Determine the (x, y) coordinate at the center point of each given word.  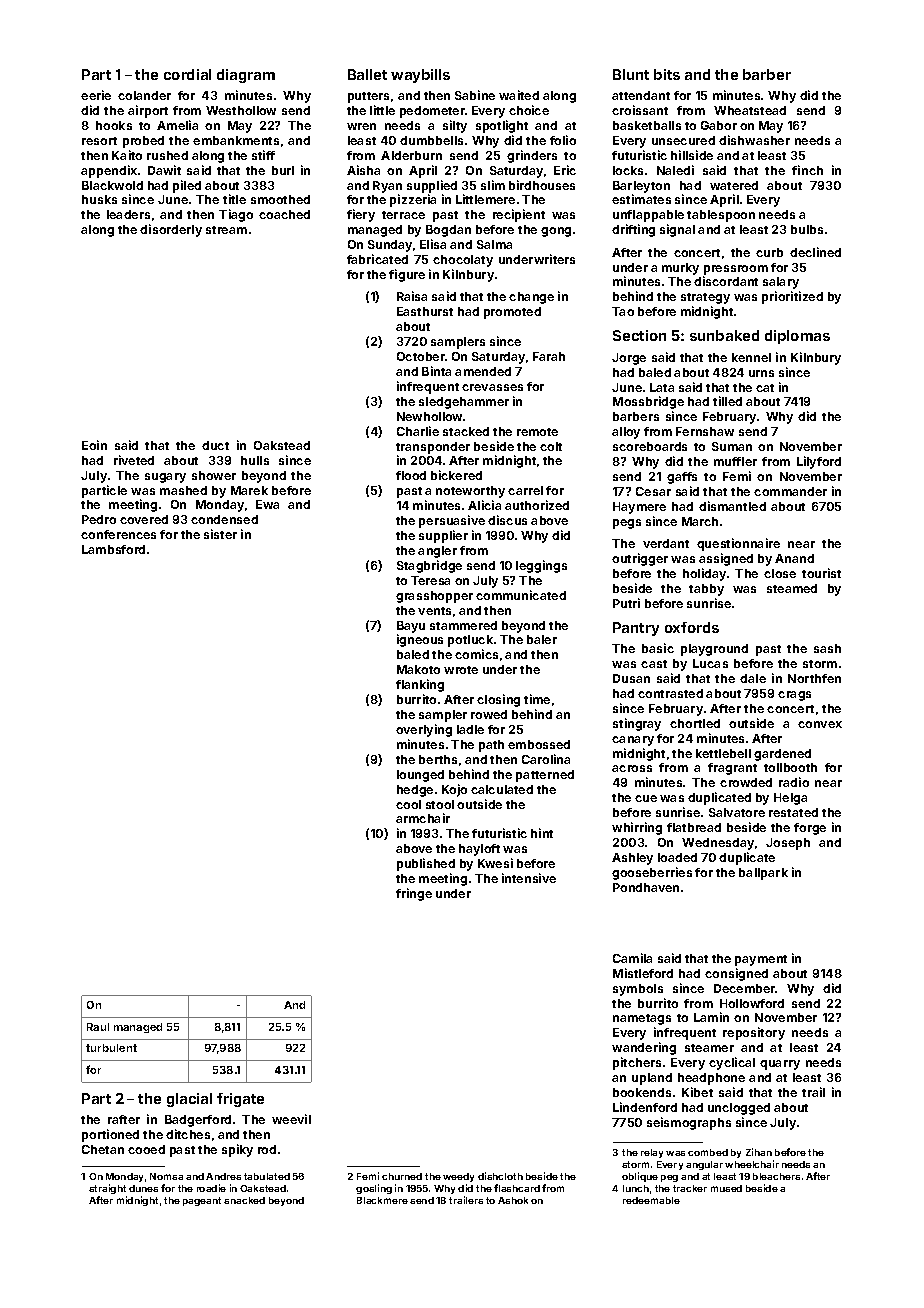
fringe (414, 894)
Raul (98, 1027)
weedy (458, 1177)
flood (411, 475)
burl (283, 170)
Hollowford (752, 1003)
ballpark (763, 874)
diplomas (797, 337)
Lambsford (113, 549)
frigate (240, 1100)
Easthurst (425, 311)
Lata (662, 387)
